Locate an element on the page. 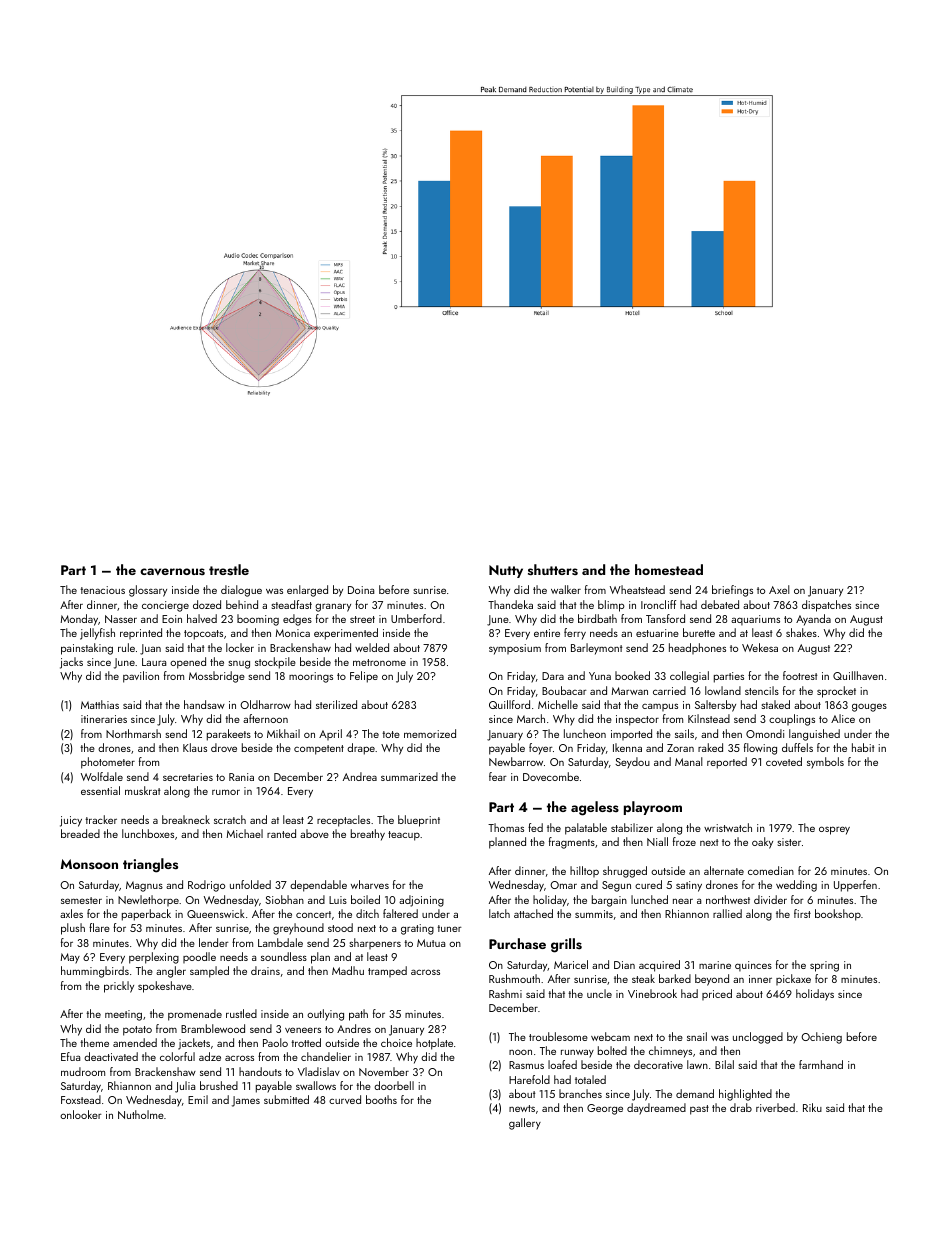 The height and width of the image is (1233, 952). lunched is located at coordinates (649, 899).
